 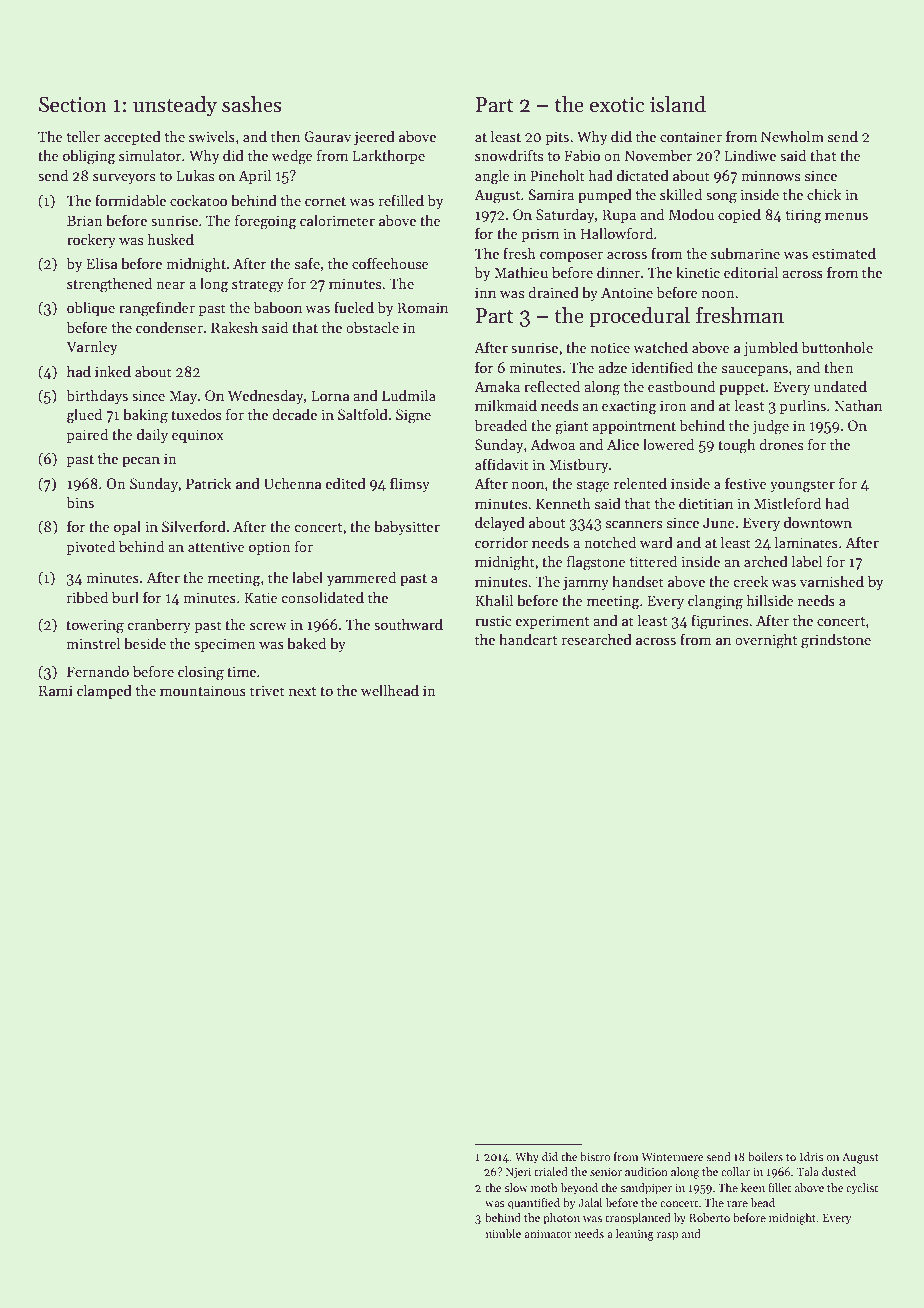 What do you see at coordinates (837, 347) in the screenshot?
I see `buttonhole` at bounding box center [837, 347].
